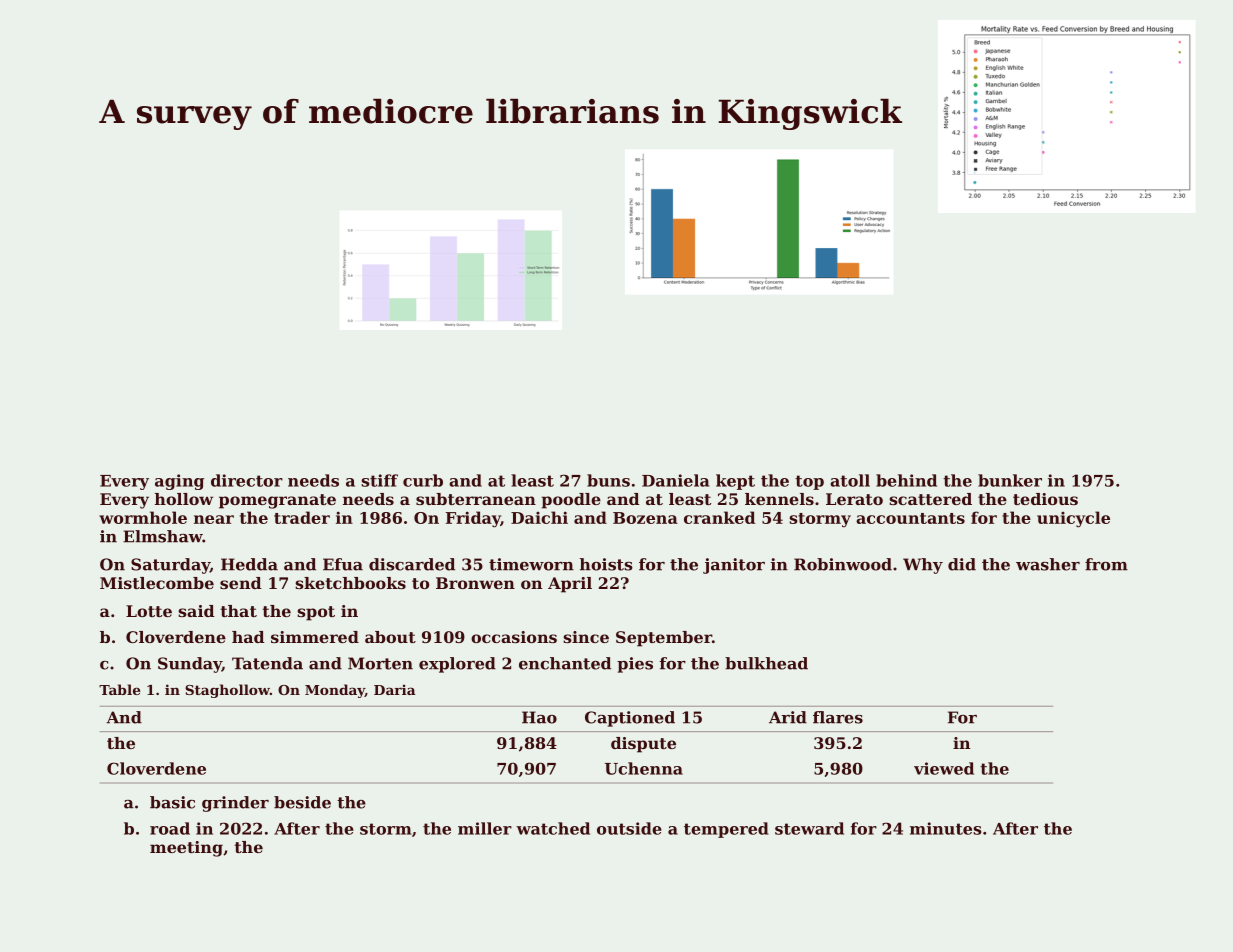  Describe the element at coordinates (608, 480) in the document. I see `buns` at that location.
